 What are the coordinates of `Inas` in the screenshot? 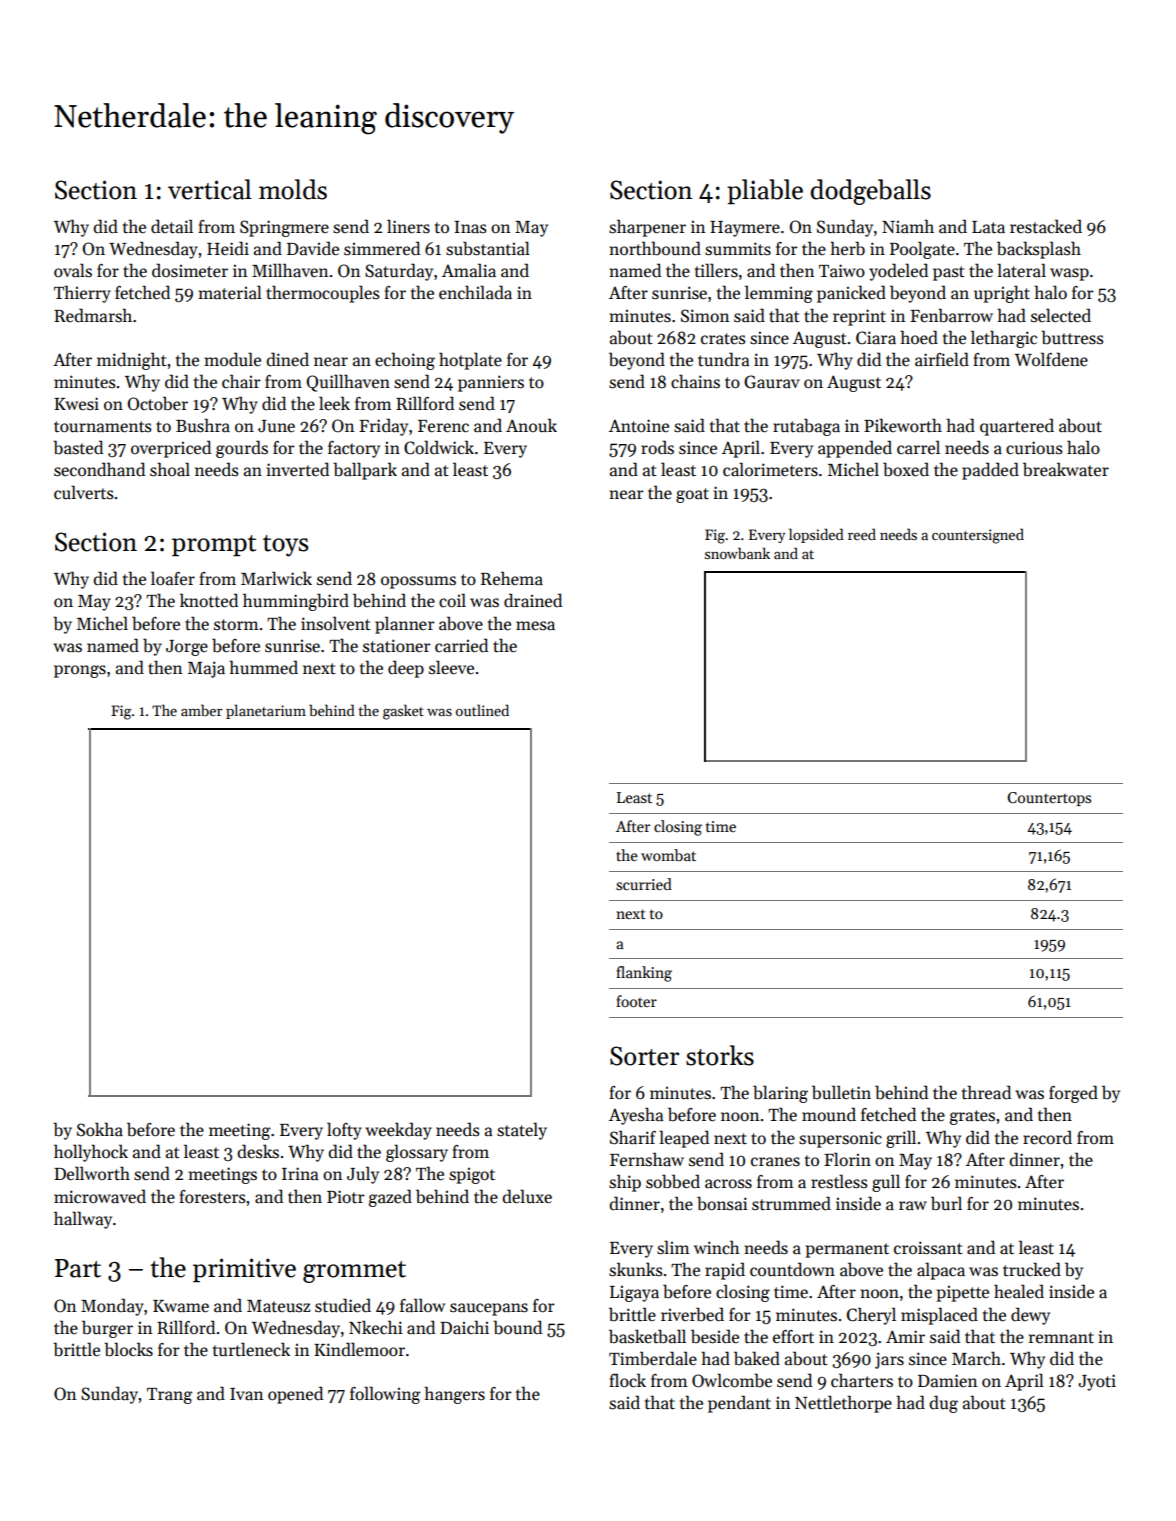 It's located at (470, 227).
